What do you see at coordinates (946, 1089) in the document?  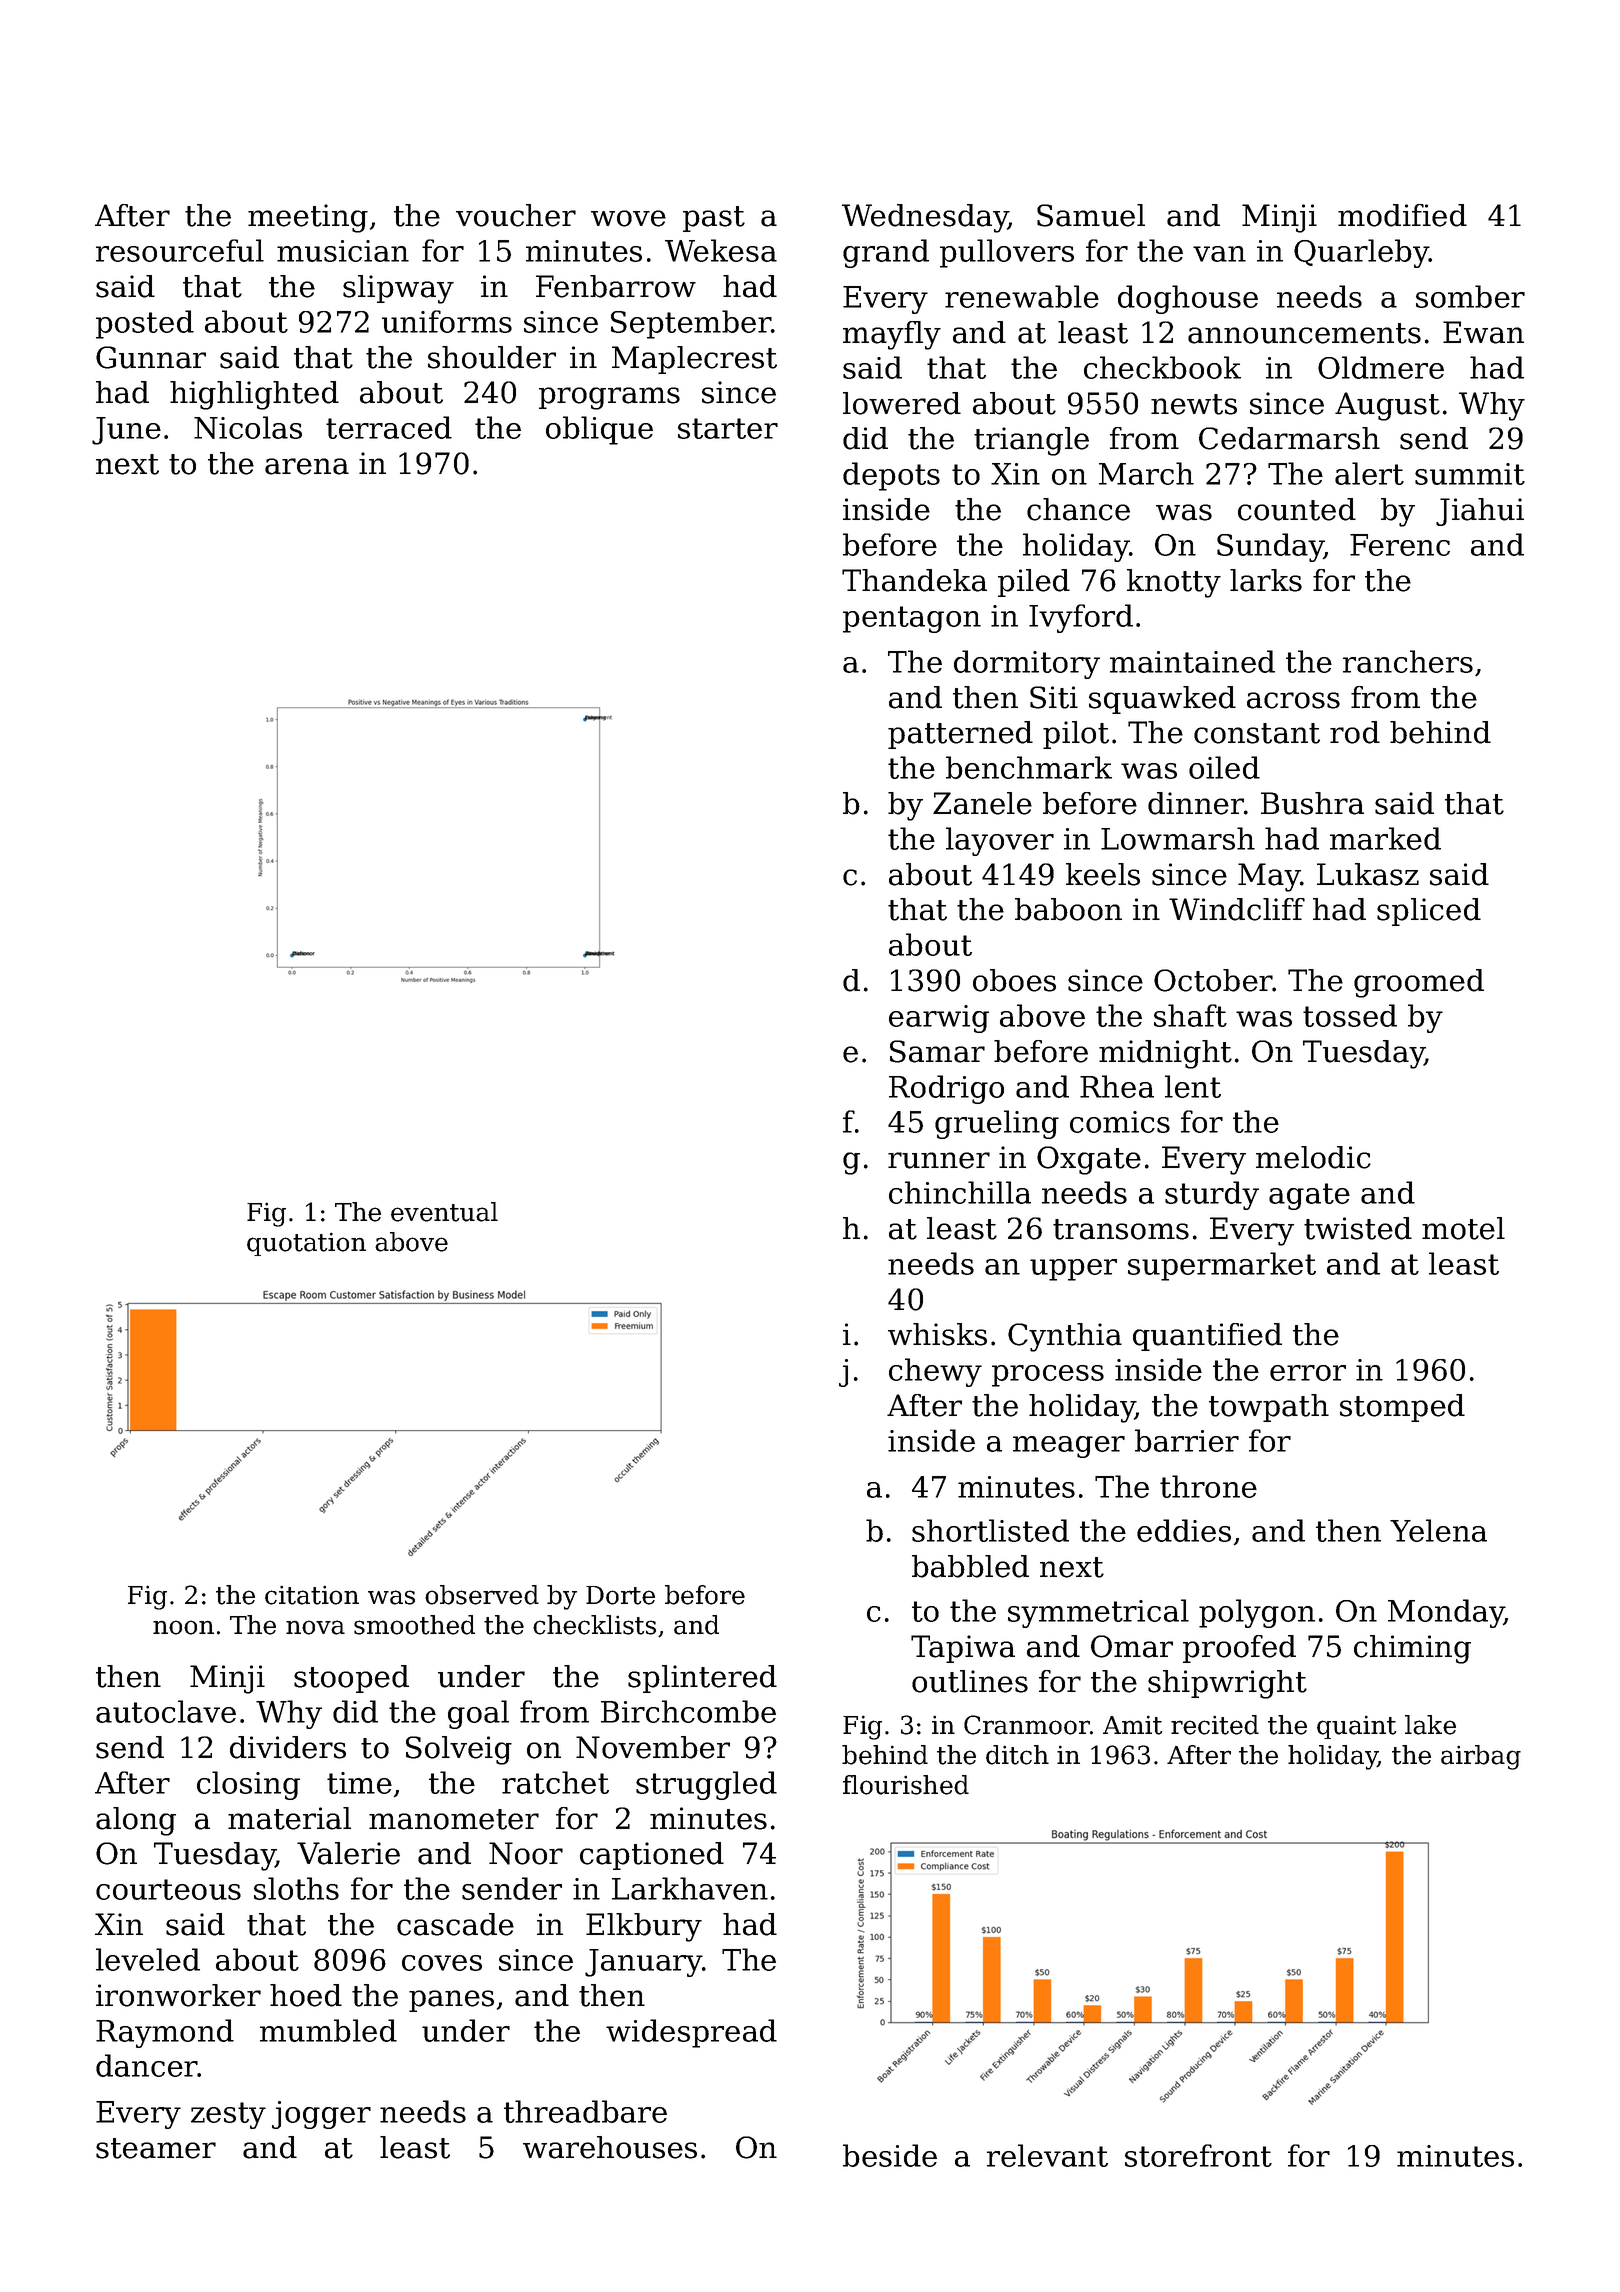 I see `Rodrigo` at bounding box center [946, 1089].
